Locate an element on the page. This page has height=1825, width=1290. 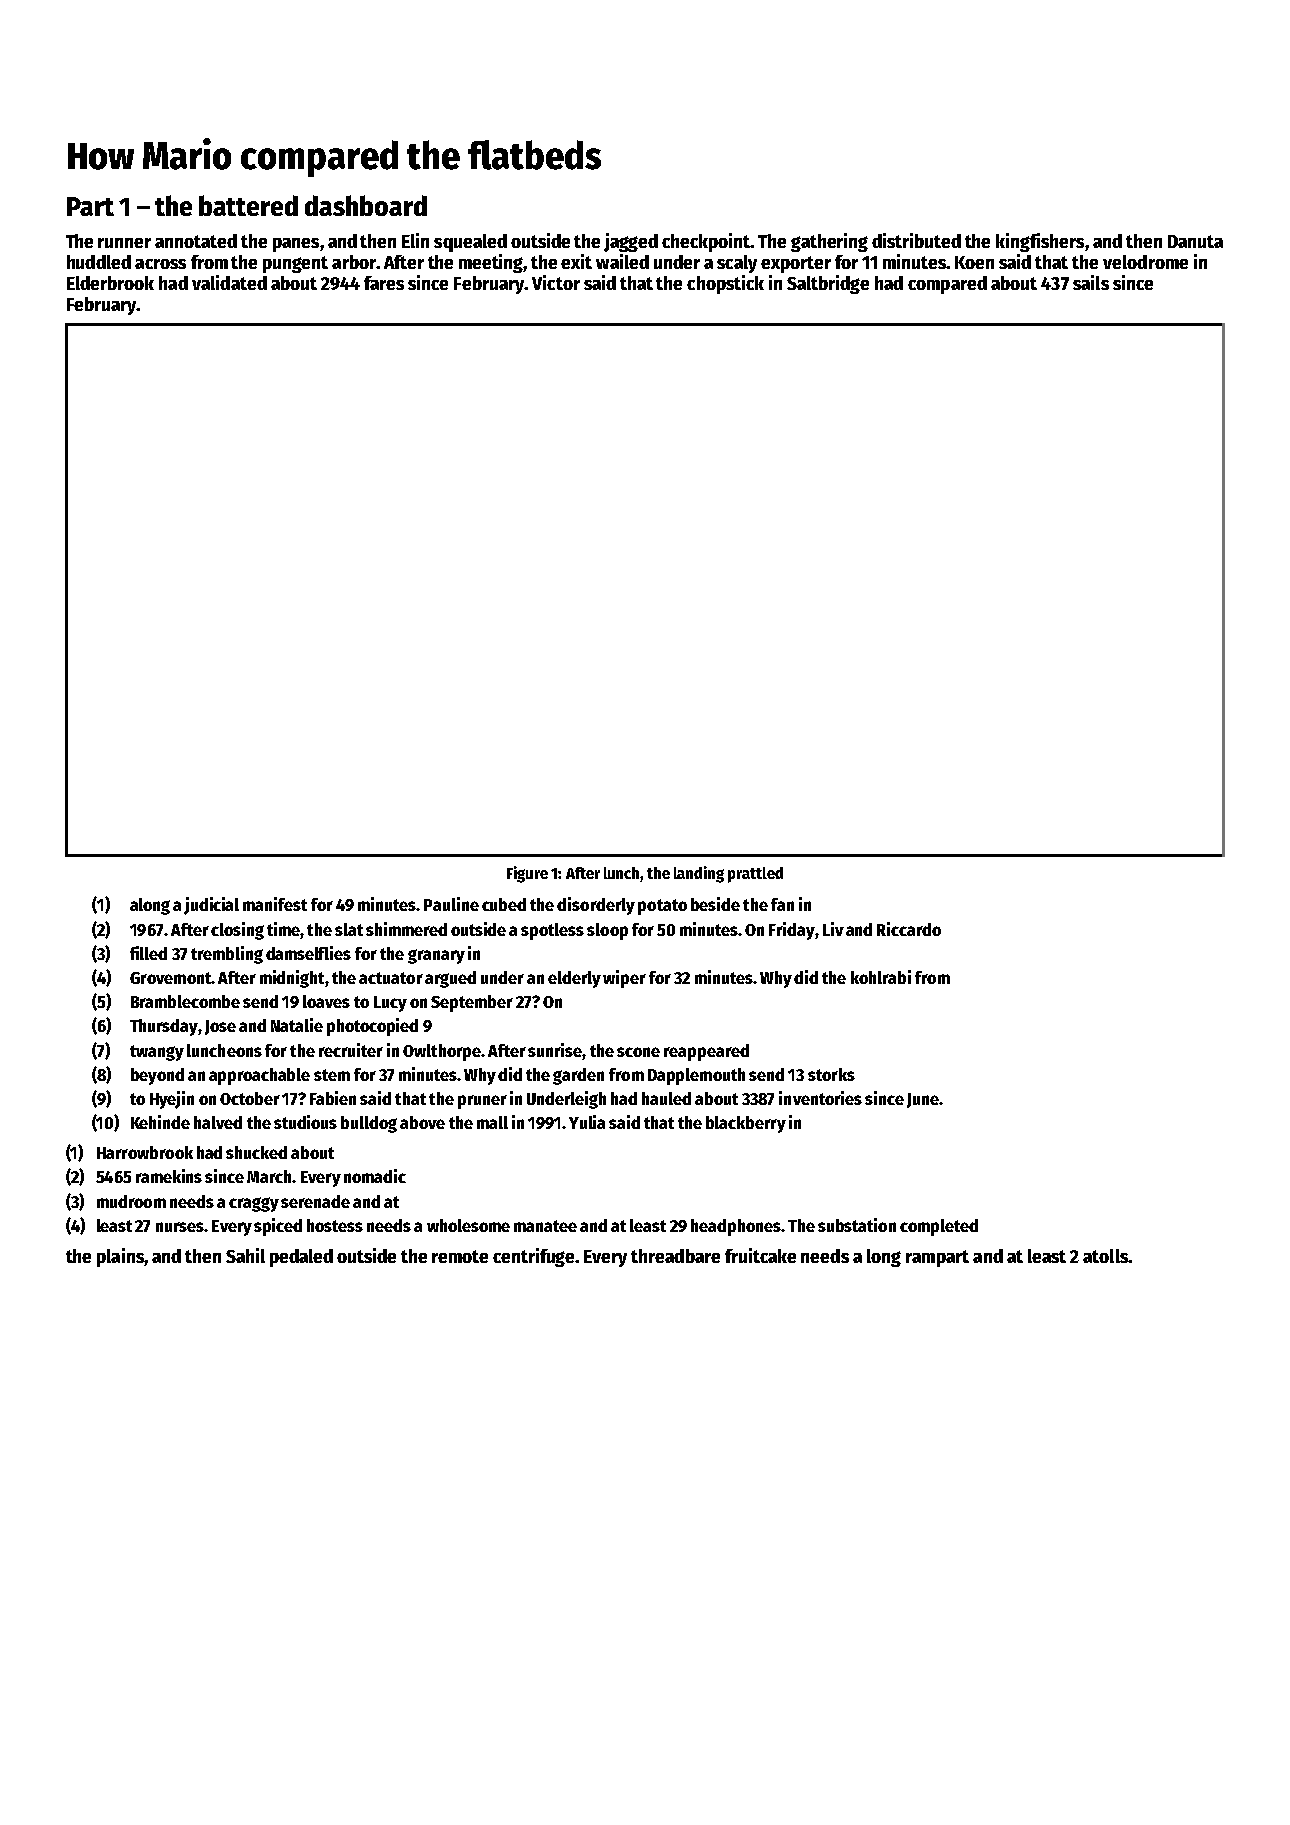
Thursday is located at coordinates (164, 1027).
